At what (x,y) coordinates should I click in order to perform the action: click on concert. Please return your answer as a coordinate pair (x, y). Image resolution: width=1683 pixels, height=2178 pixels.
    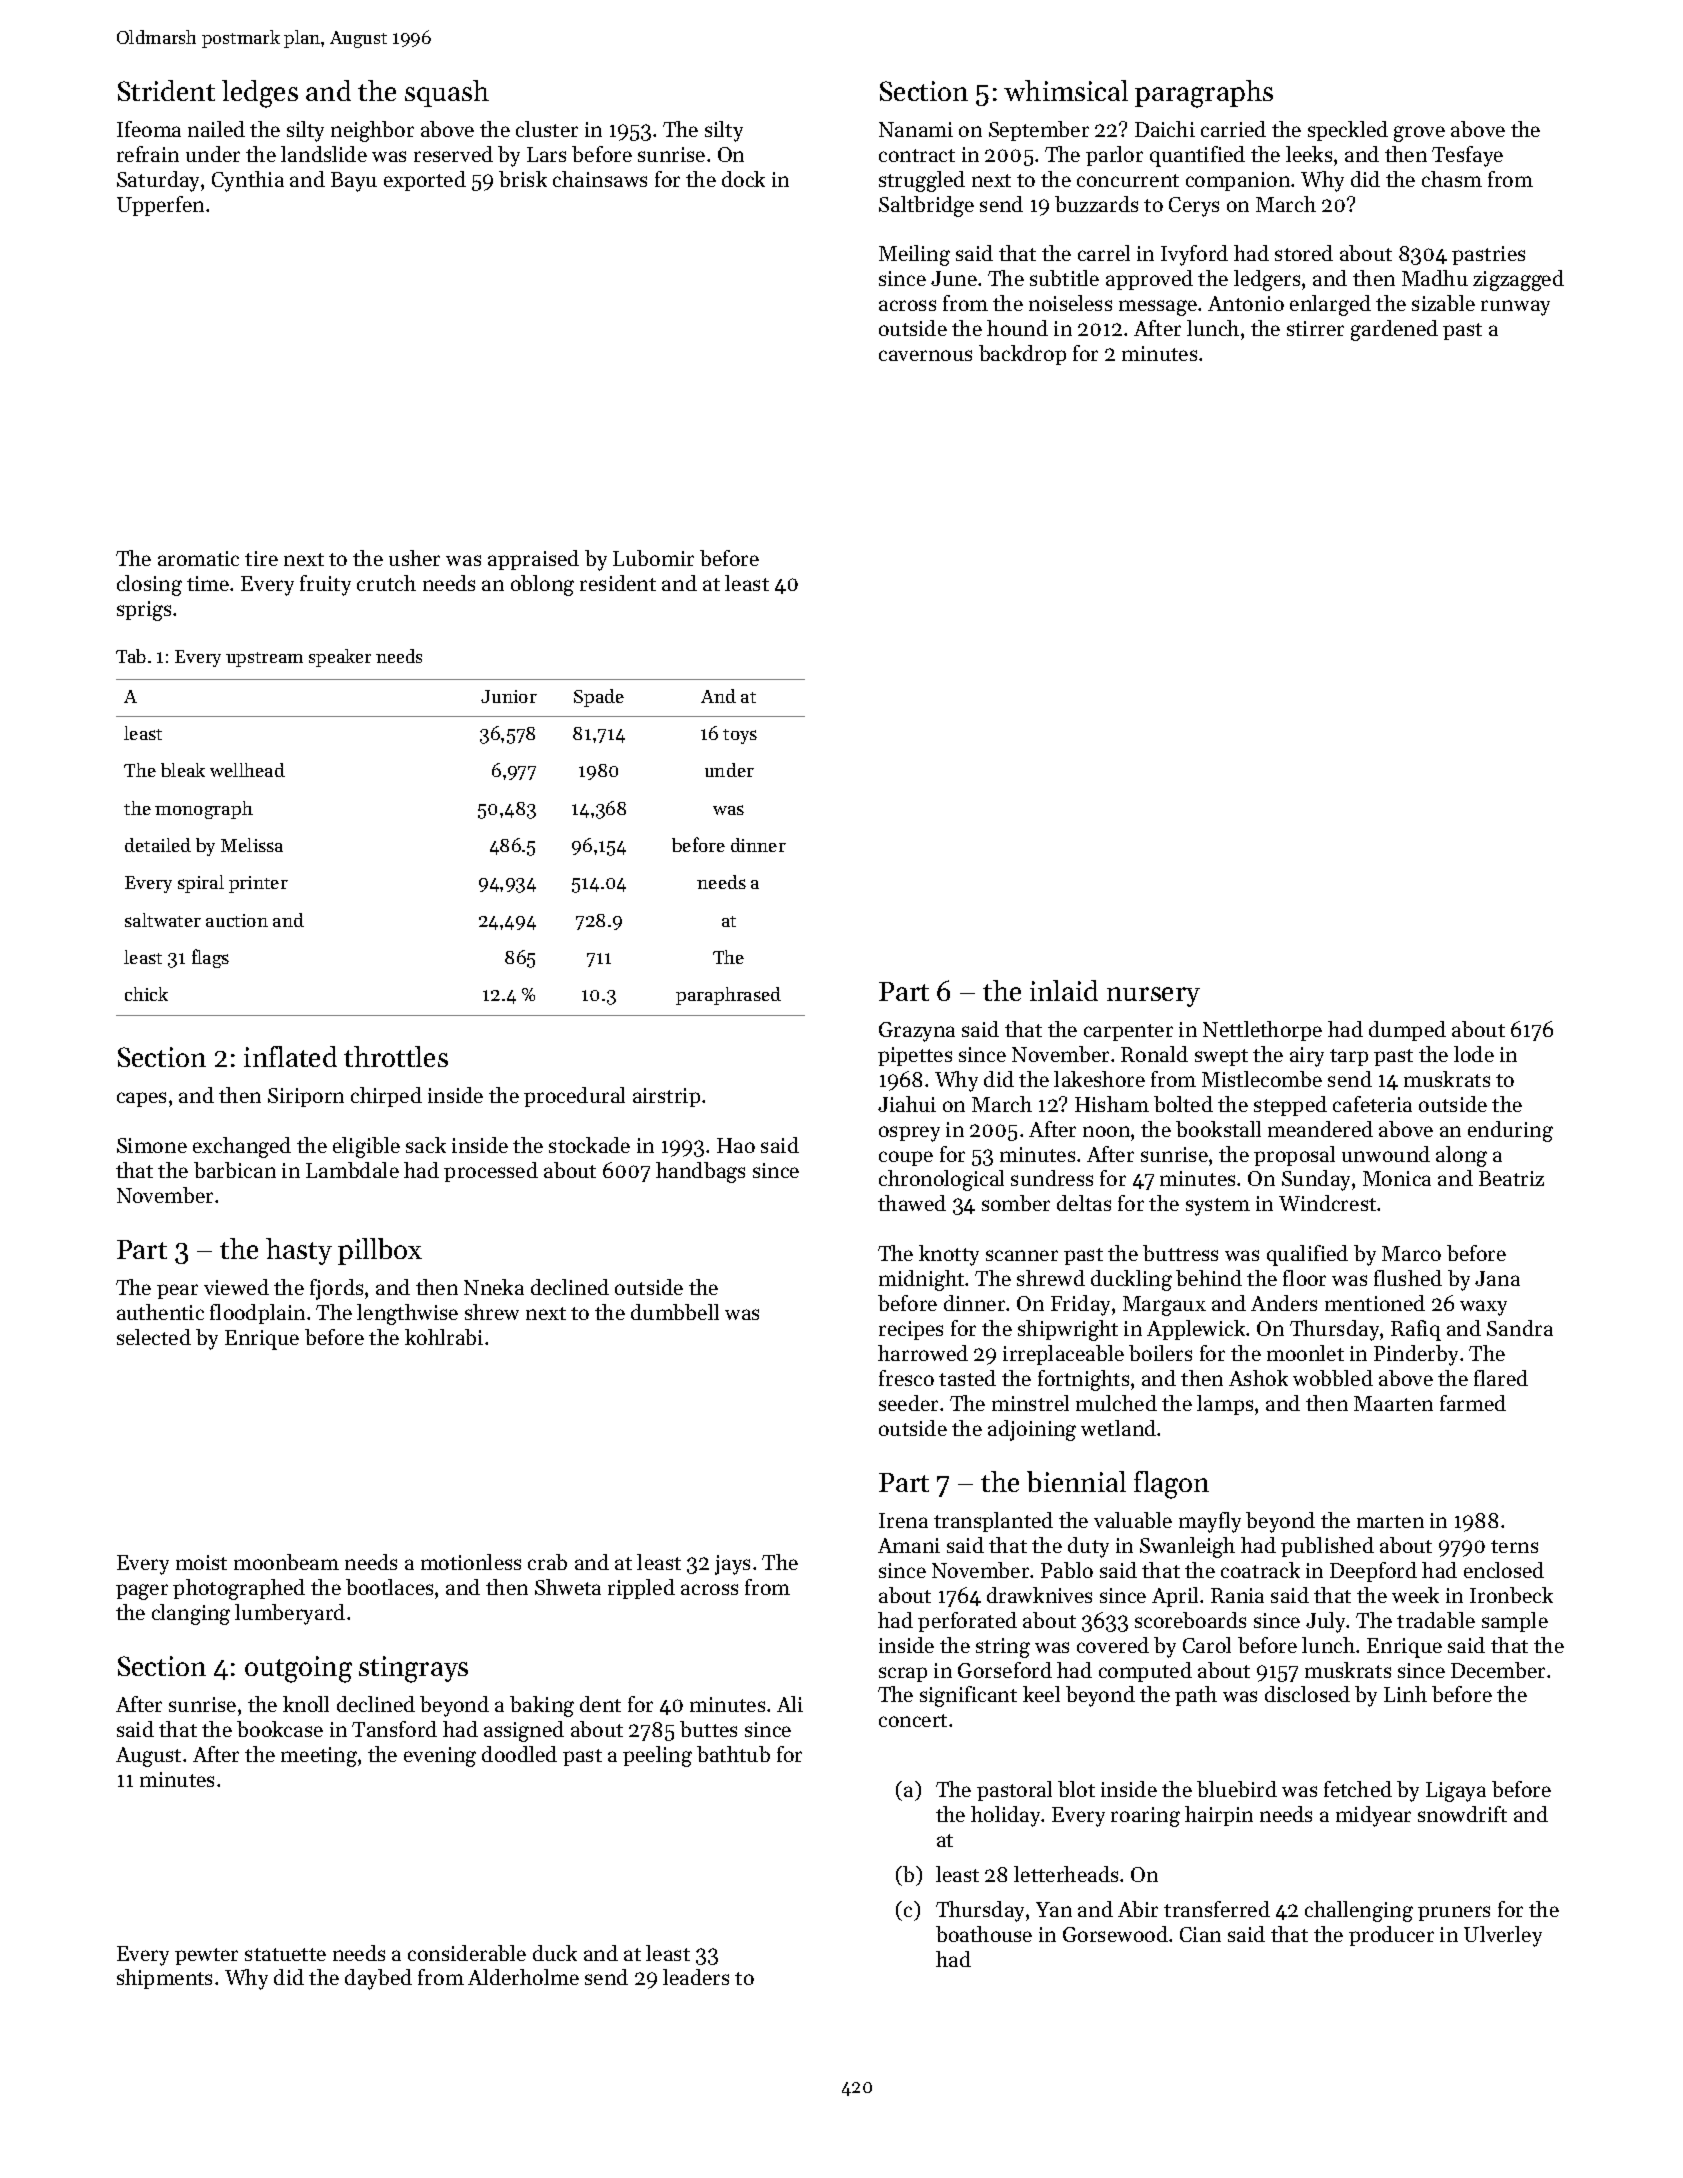
    Looking at the image, I should click on (913, 1720).
